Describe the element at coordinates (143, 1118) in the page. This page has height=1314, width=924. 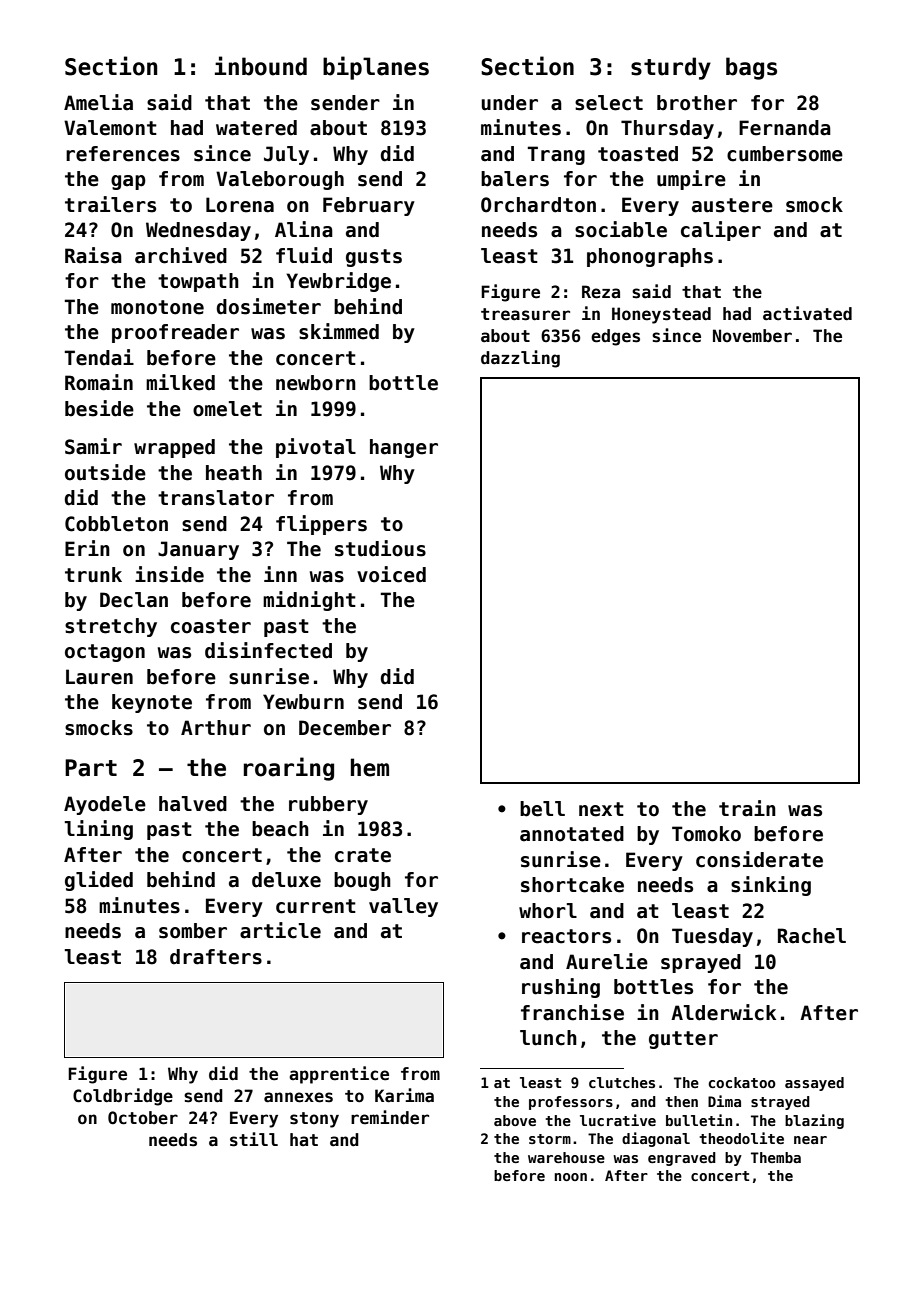
I see `October` at that location.
